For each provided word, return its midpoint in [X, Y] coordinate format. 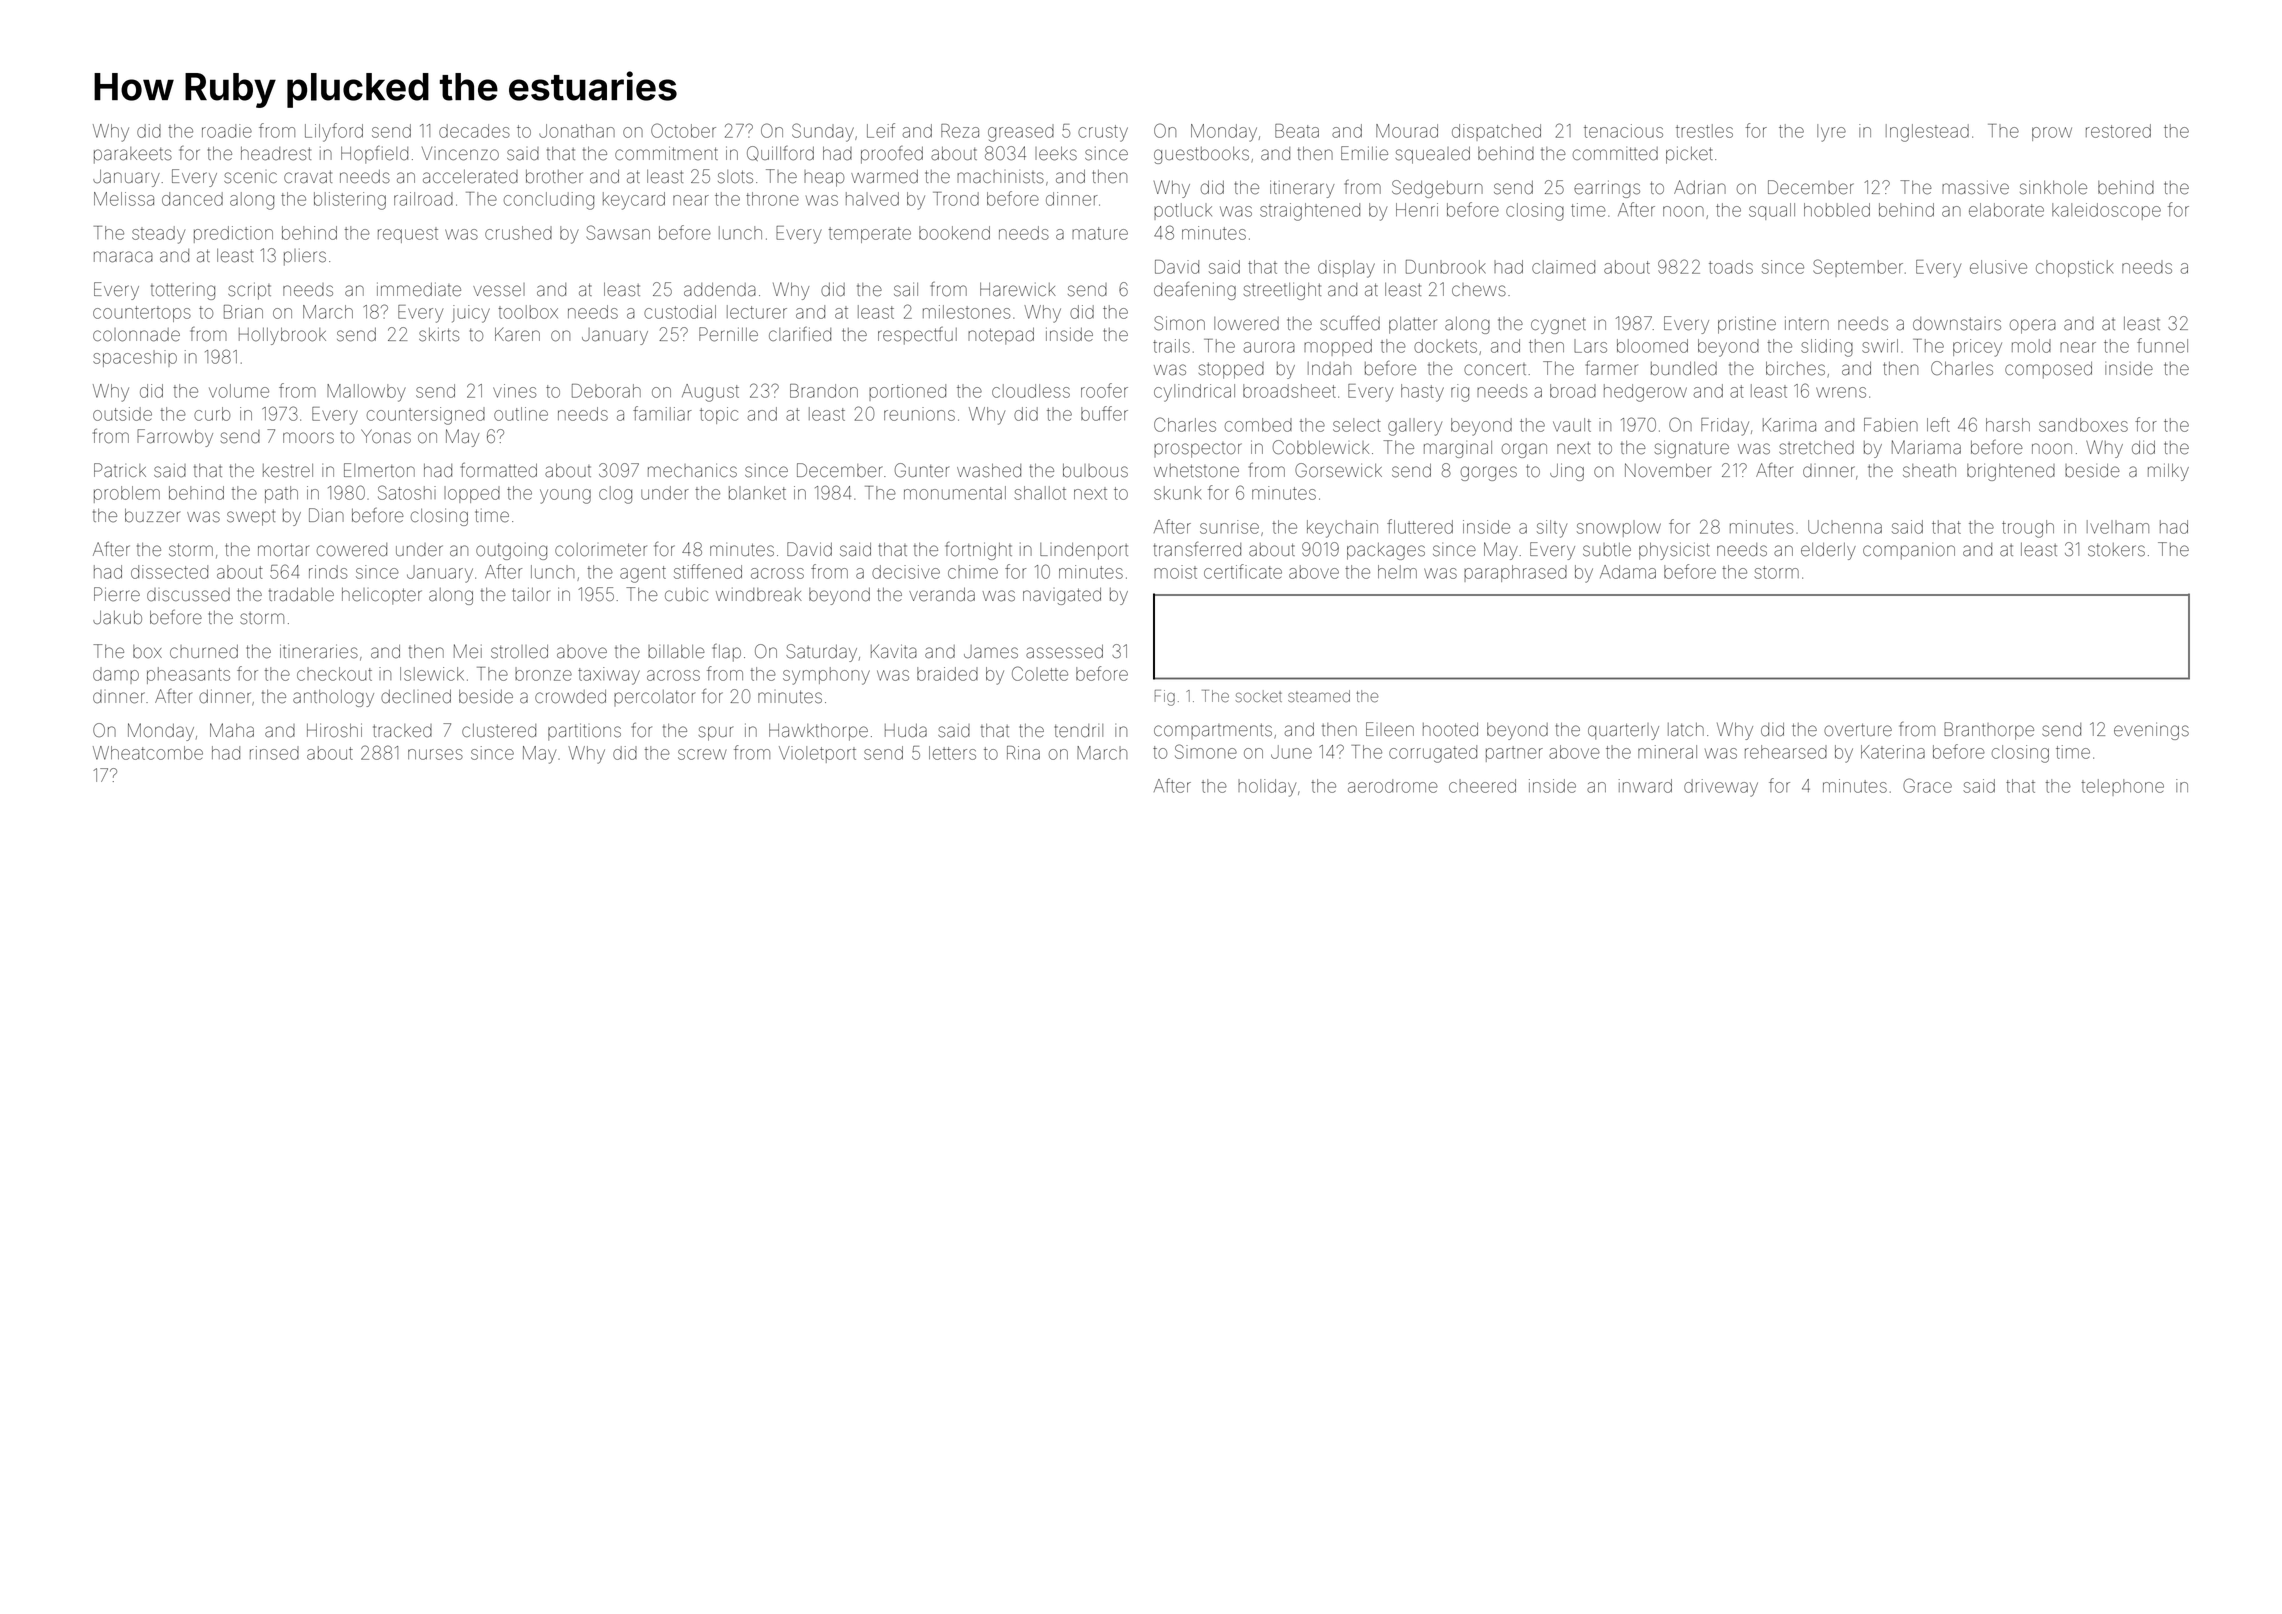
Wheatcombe [148, 753]
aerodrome [1393, 786]
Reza [960, 131]
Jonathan [577, 131]
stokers [2116, 550]
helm [1397, 572]
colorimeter [601, 550]
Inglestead [1927, 133]
